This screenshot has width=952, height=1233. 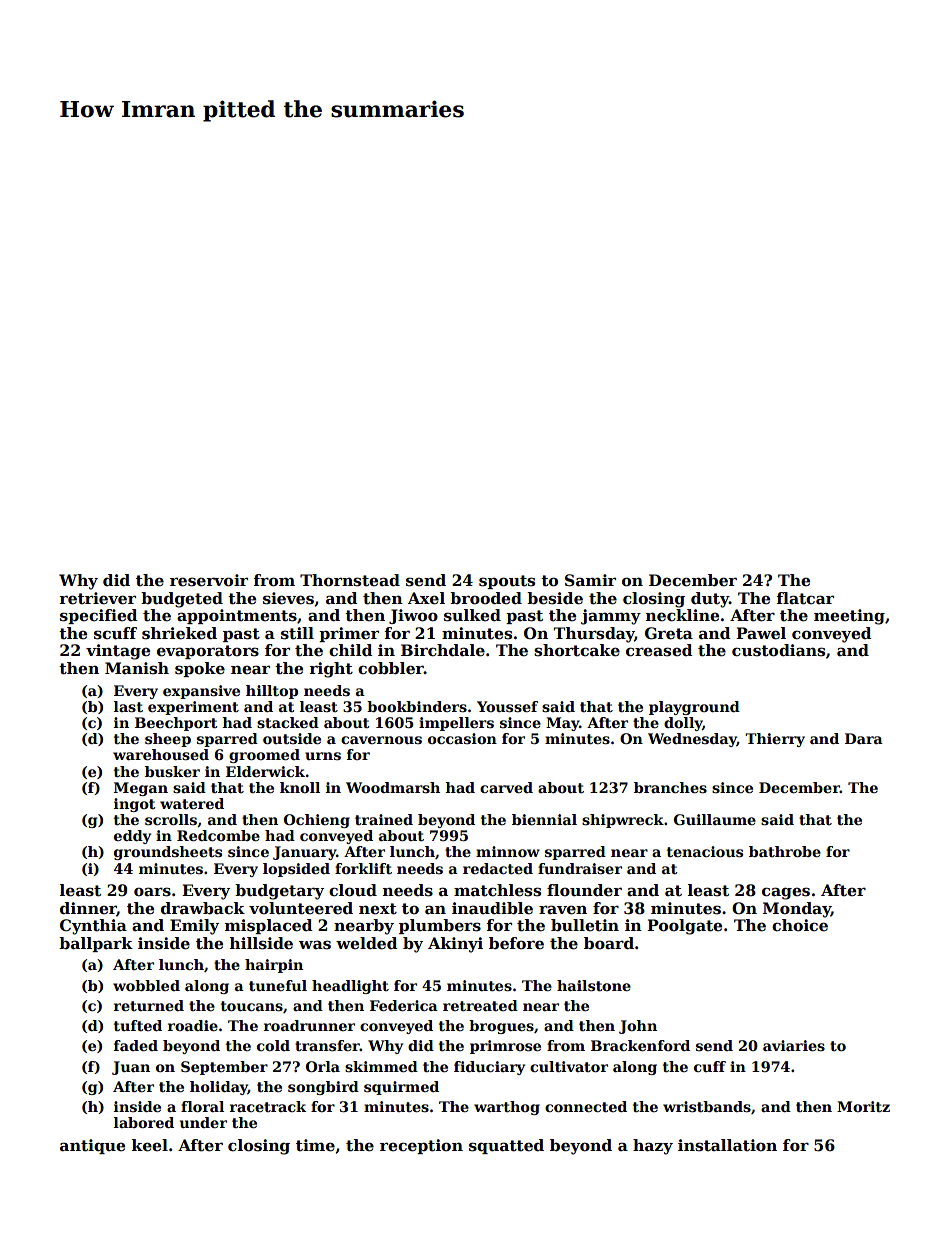 What do you see at coordinates (168, 740) in the screenshot?
I see `sheep` at bounding box center [168, 740].
